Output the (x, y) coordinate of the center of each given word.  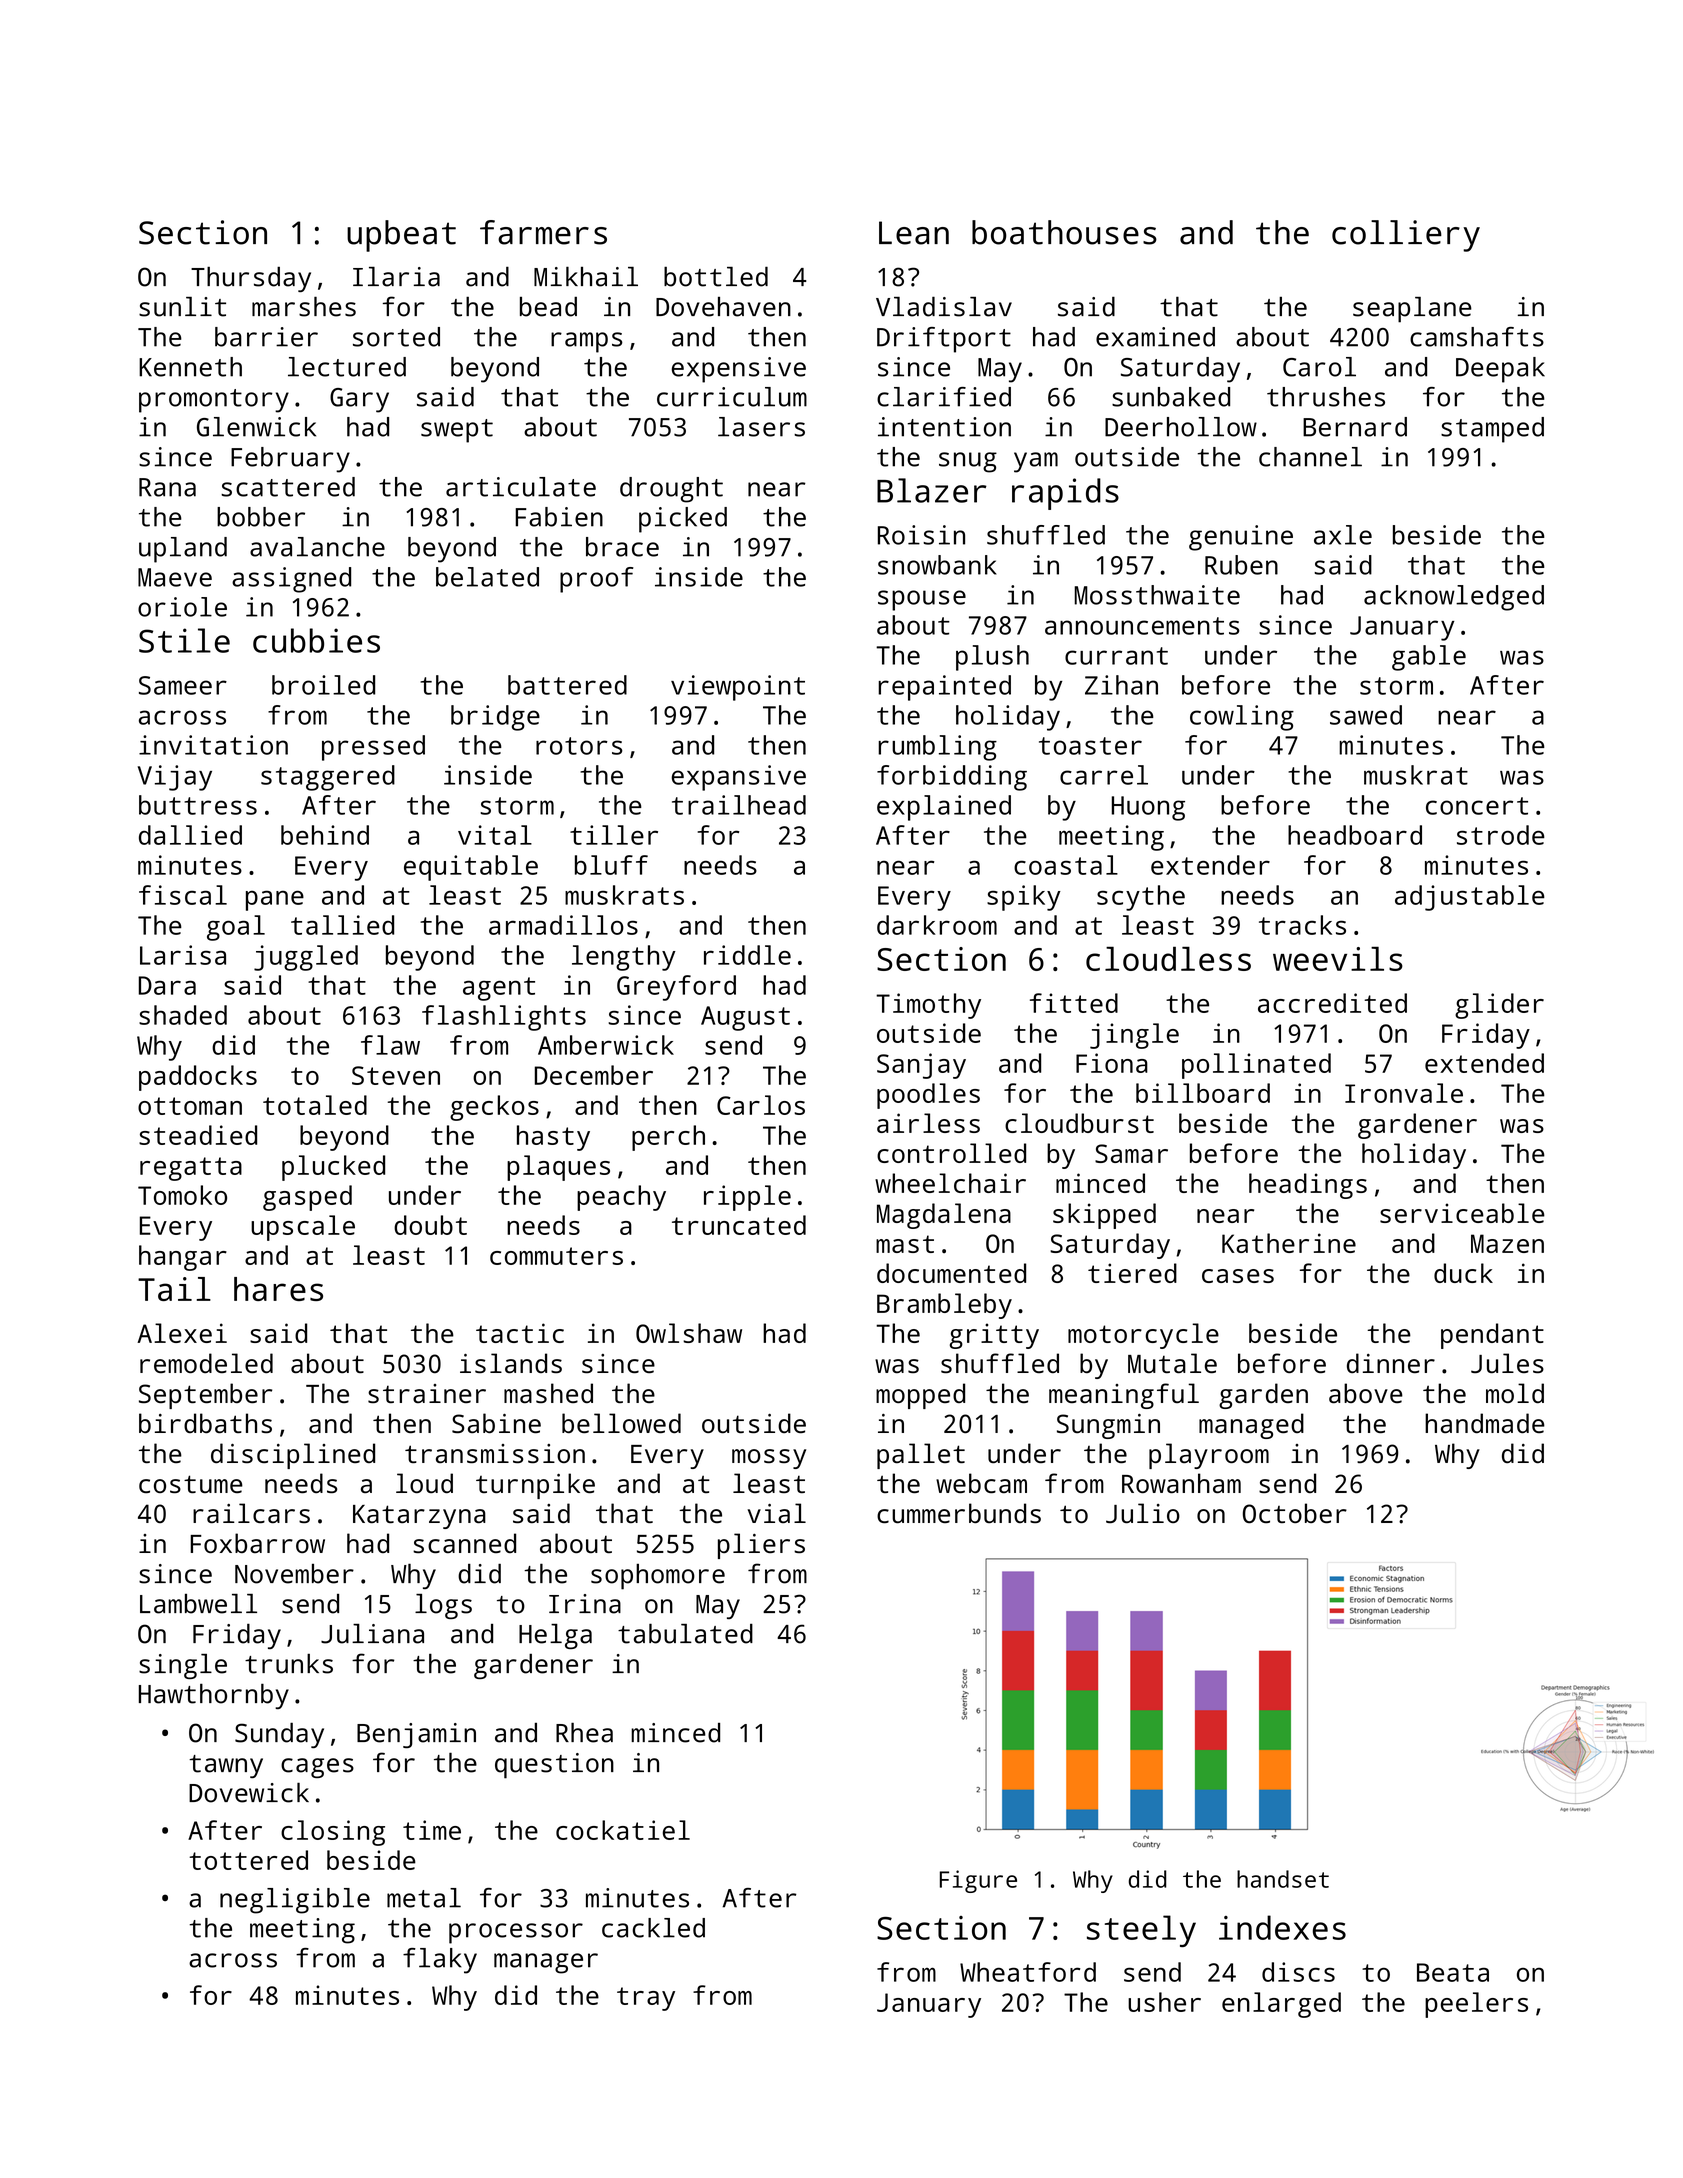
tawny (226, 1766)
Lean (914, 233)
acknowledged (1454, 598)
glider (1499, 1006)
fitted (1074, 1003)
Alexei (182, 1333)
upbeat (401, 236)
